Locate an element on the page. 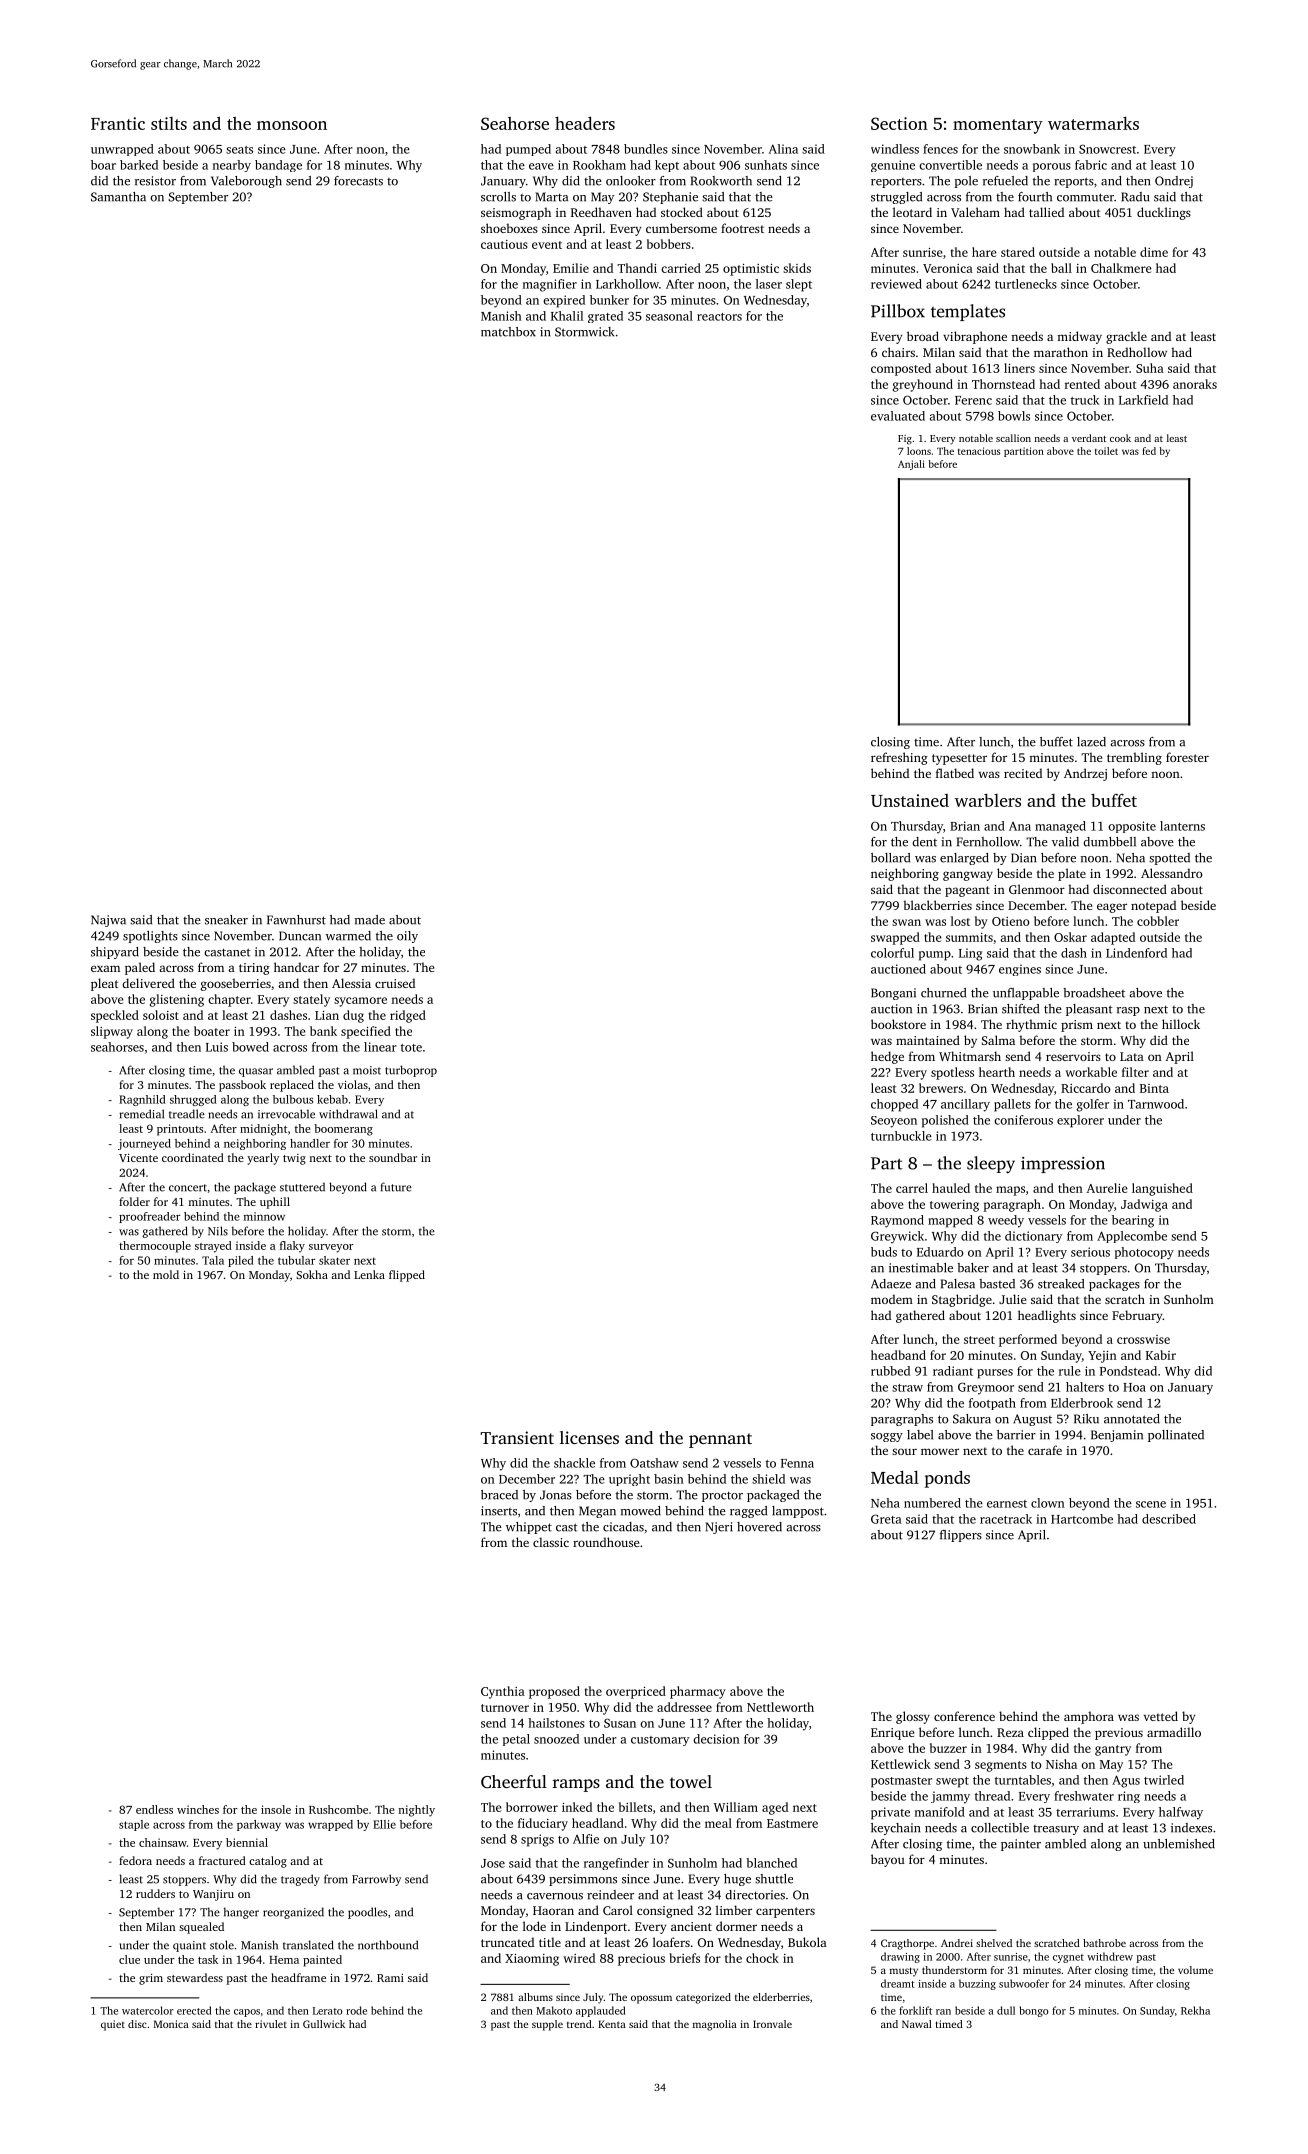 This image has height=2154, width=1308. Khalil is located at coordinates (567, 316).
